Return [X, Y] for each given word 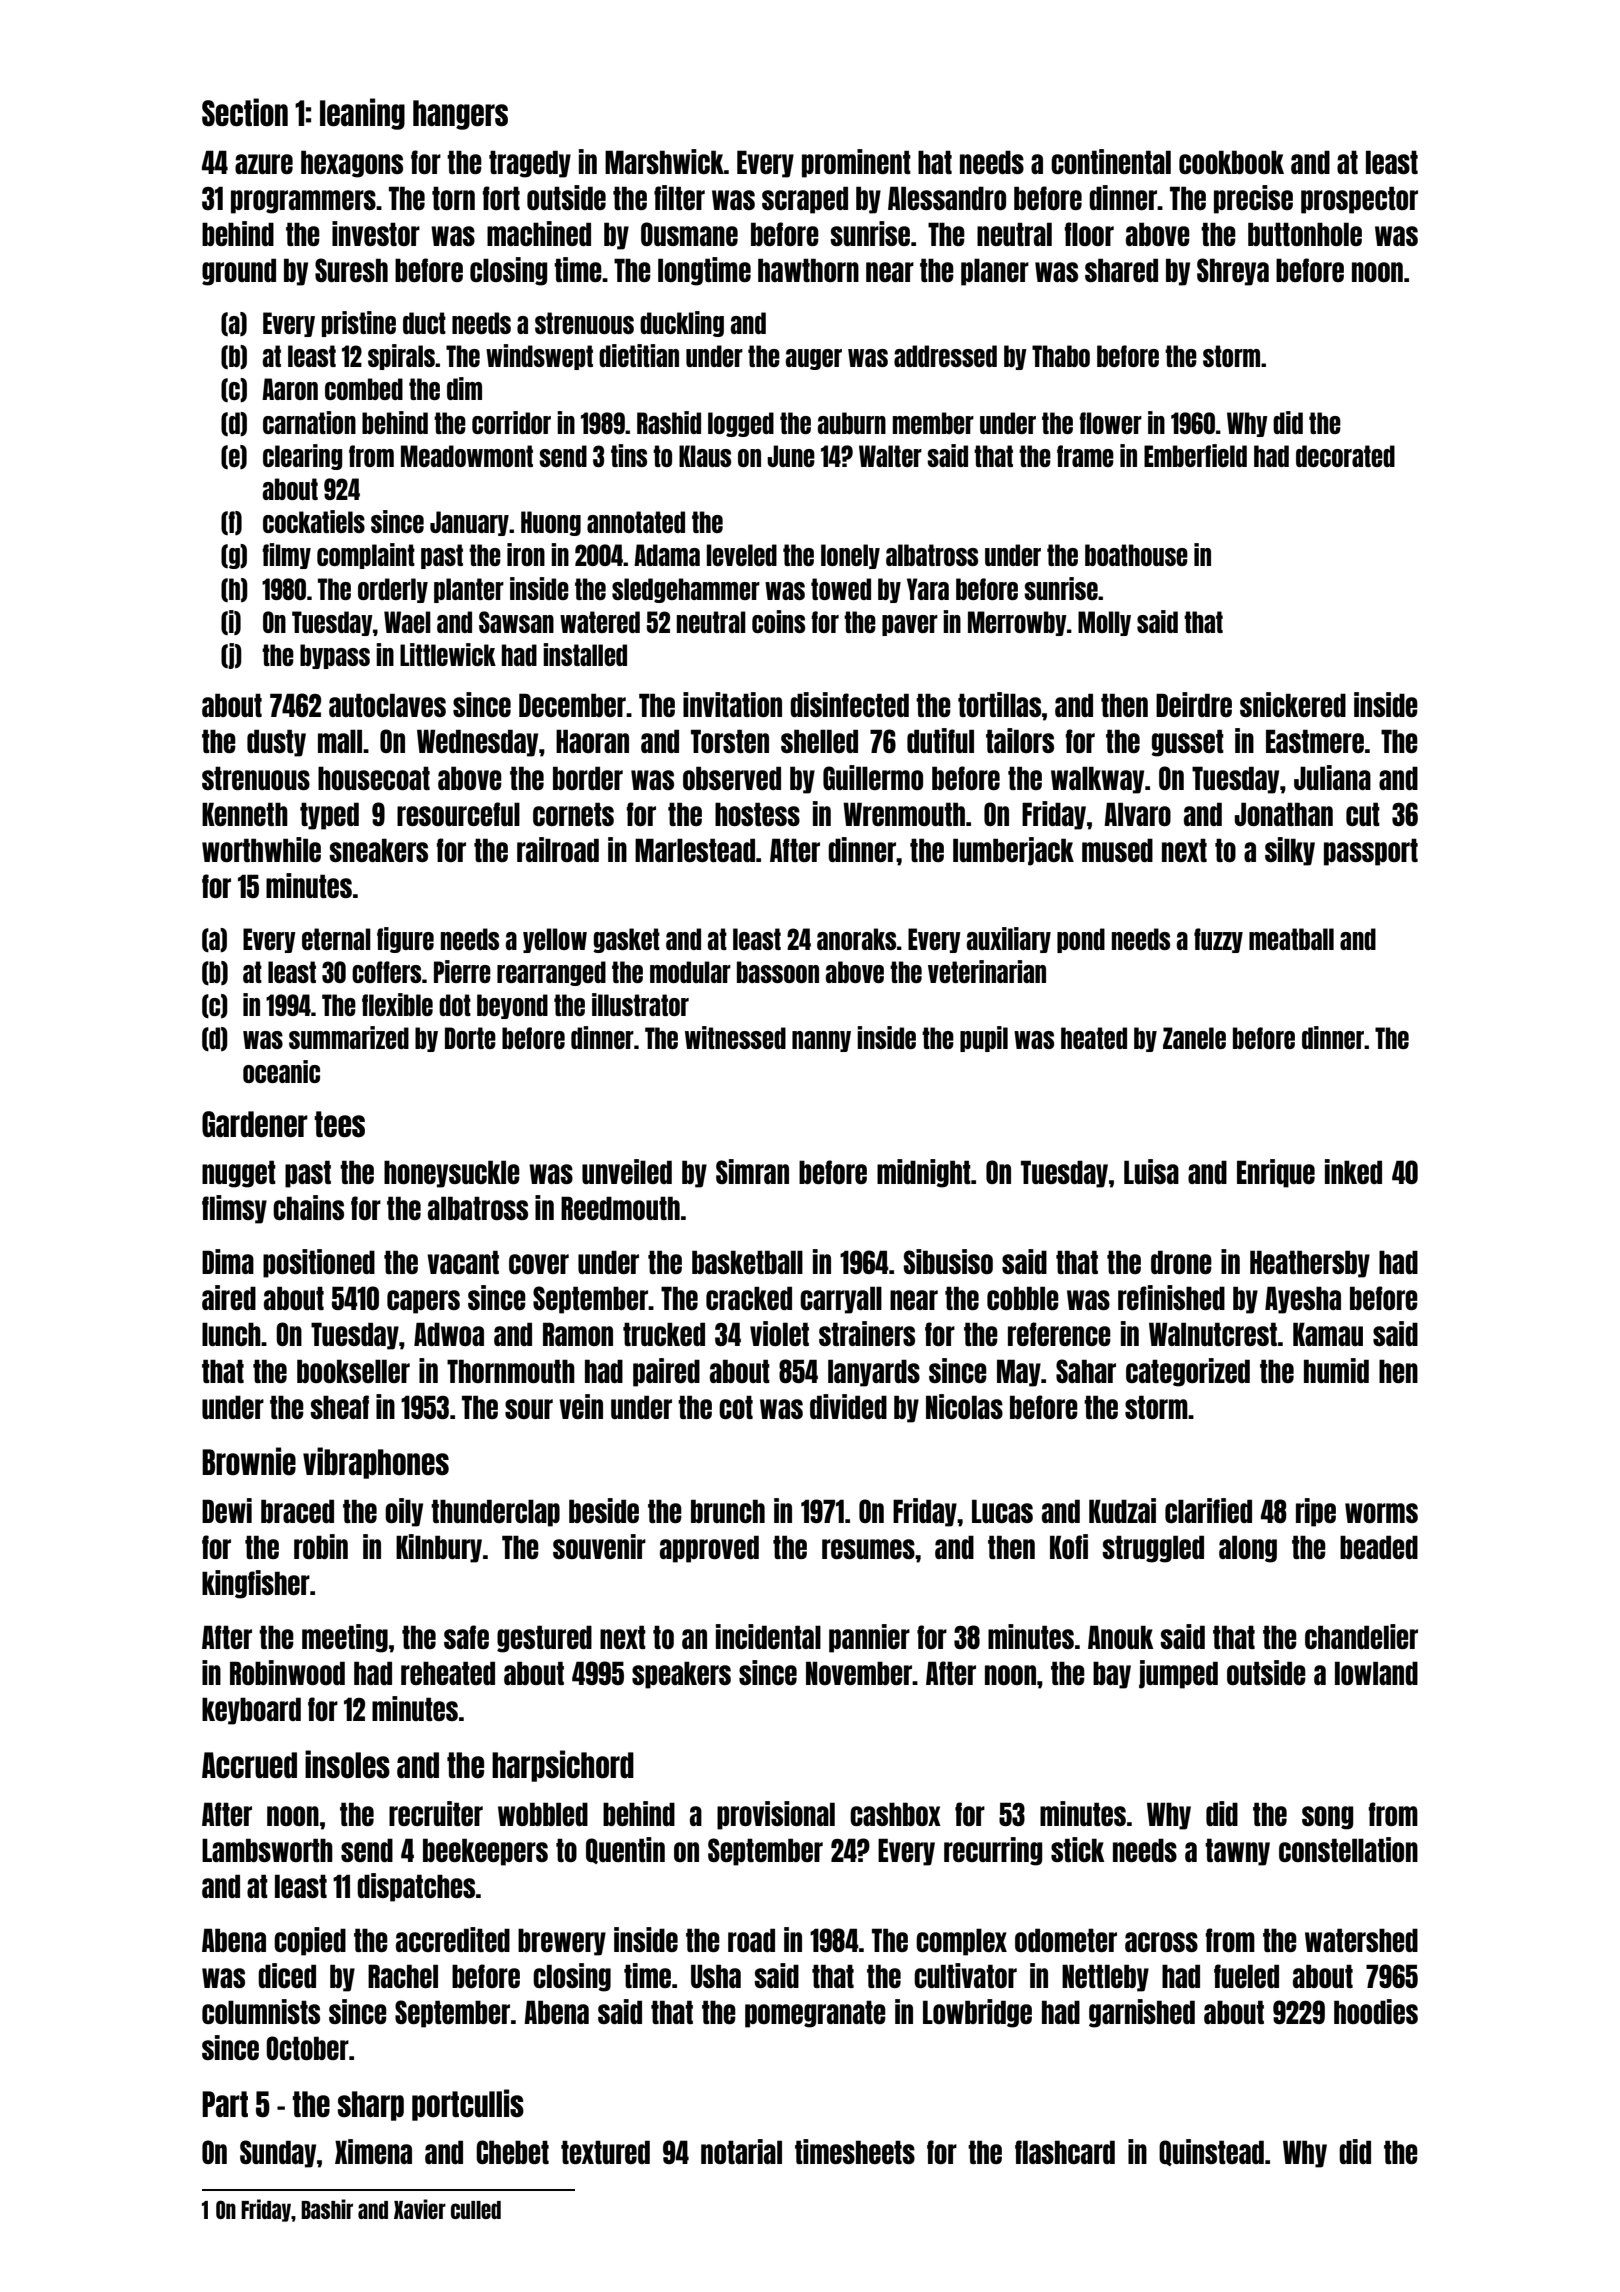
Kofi [1069, 1546]
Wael [407, 622]
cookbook [1231, 162]
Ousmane [689, 234]
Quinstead [1211, 2152]
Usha [716, 1976]
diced [287, 1975]
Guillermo [873, 777]
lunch [231, 1334]
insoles [347, 1764]
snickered [1293, 704]
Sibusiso [948, 1261]
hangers [460, 115]
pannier [869, 1638]
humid [1336, 1370]
